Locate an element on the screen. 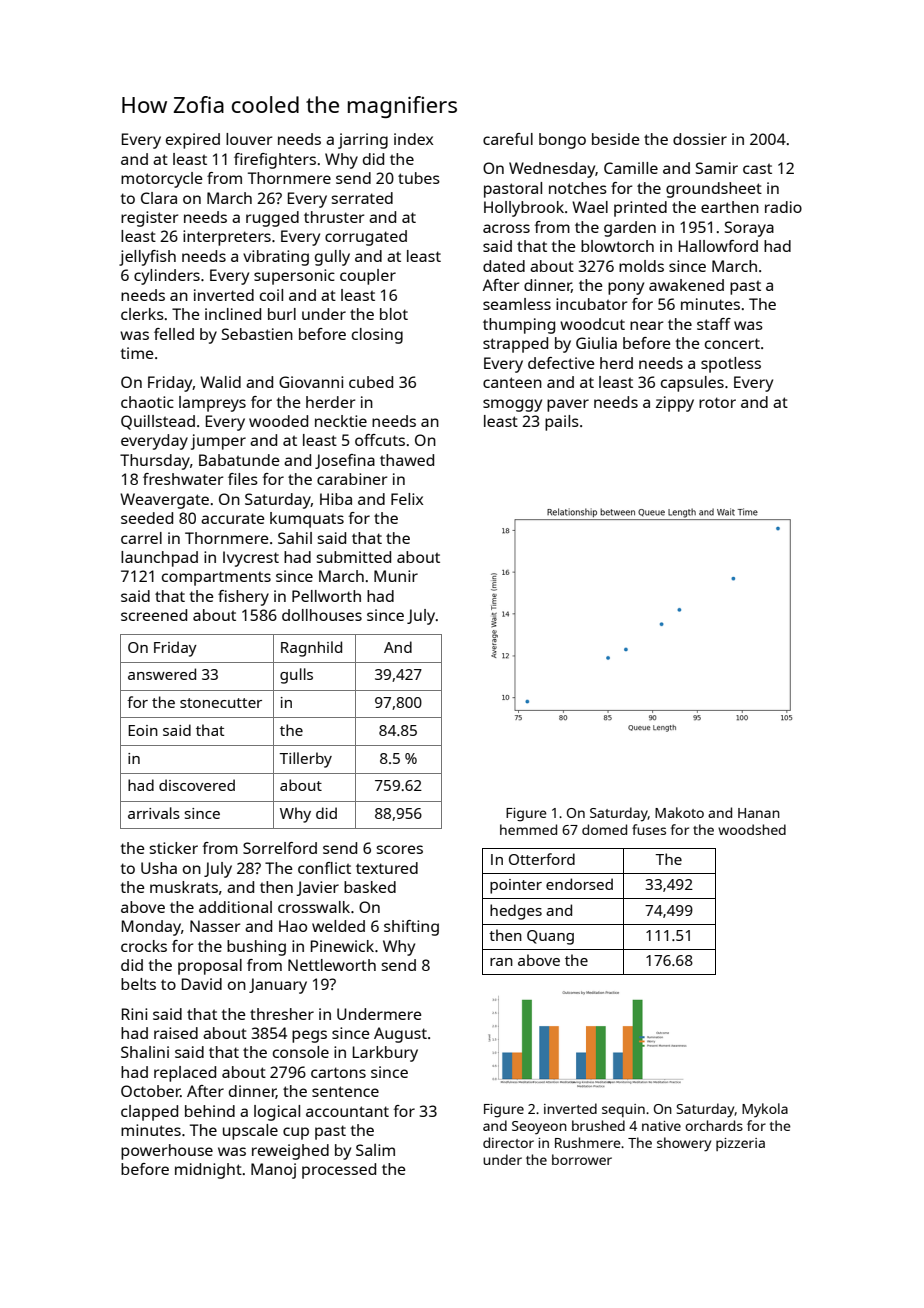 The width and height of the screenshot is (924, 1308). launchpad is located at coordinates (159, 559).
